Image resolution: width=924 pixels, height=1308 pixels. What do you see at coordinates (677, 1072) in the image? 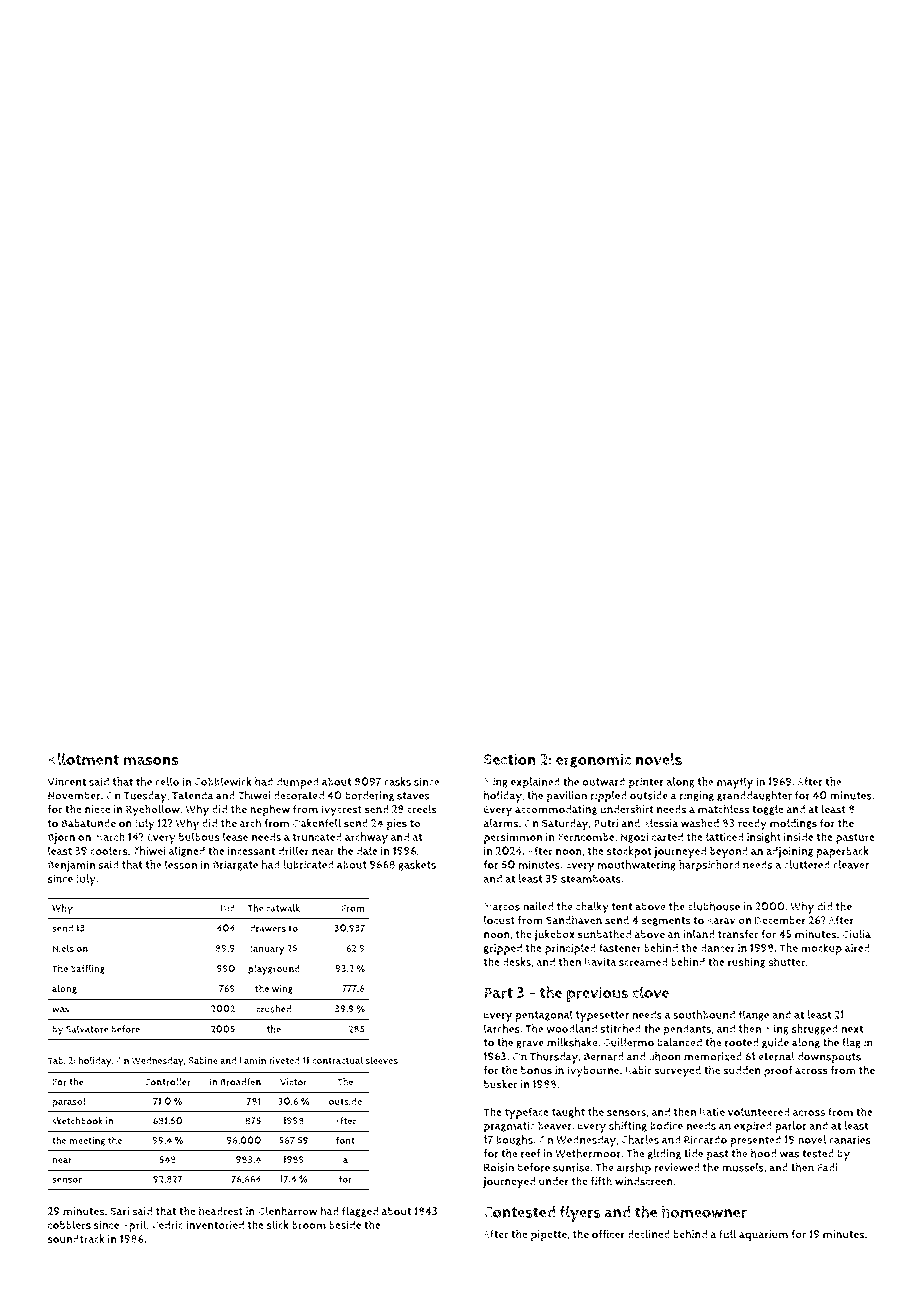
I see `surveyed` at bounding box center [677, 1072].
